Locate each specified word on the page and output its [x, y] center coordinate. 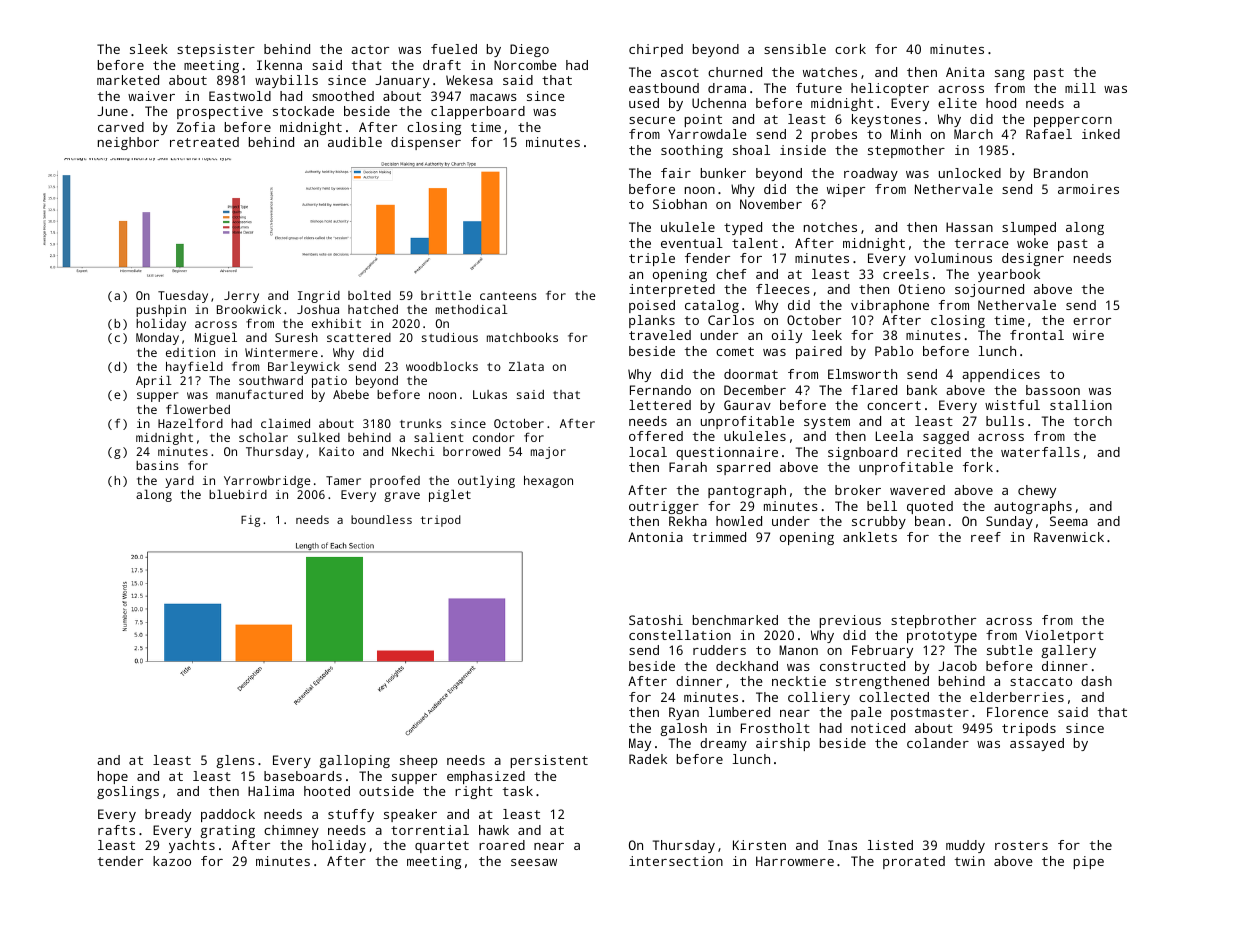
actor [370, 49]
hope [113, 777]
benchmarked [735, 620]
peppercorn [1073, 122]
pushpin [161, 311]
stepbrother [933, 621]
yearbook [1009, 275]
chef [731, 274]
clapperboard [478, 112]
